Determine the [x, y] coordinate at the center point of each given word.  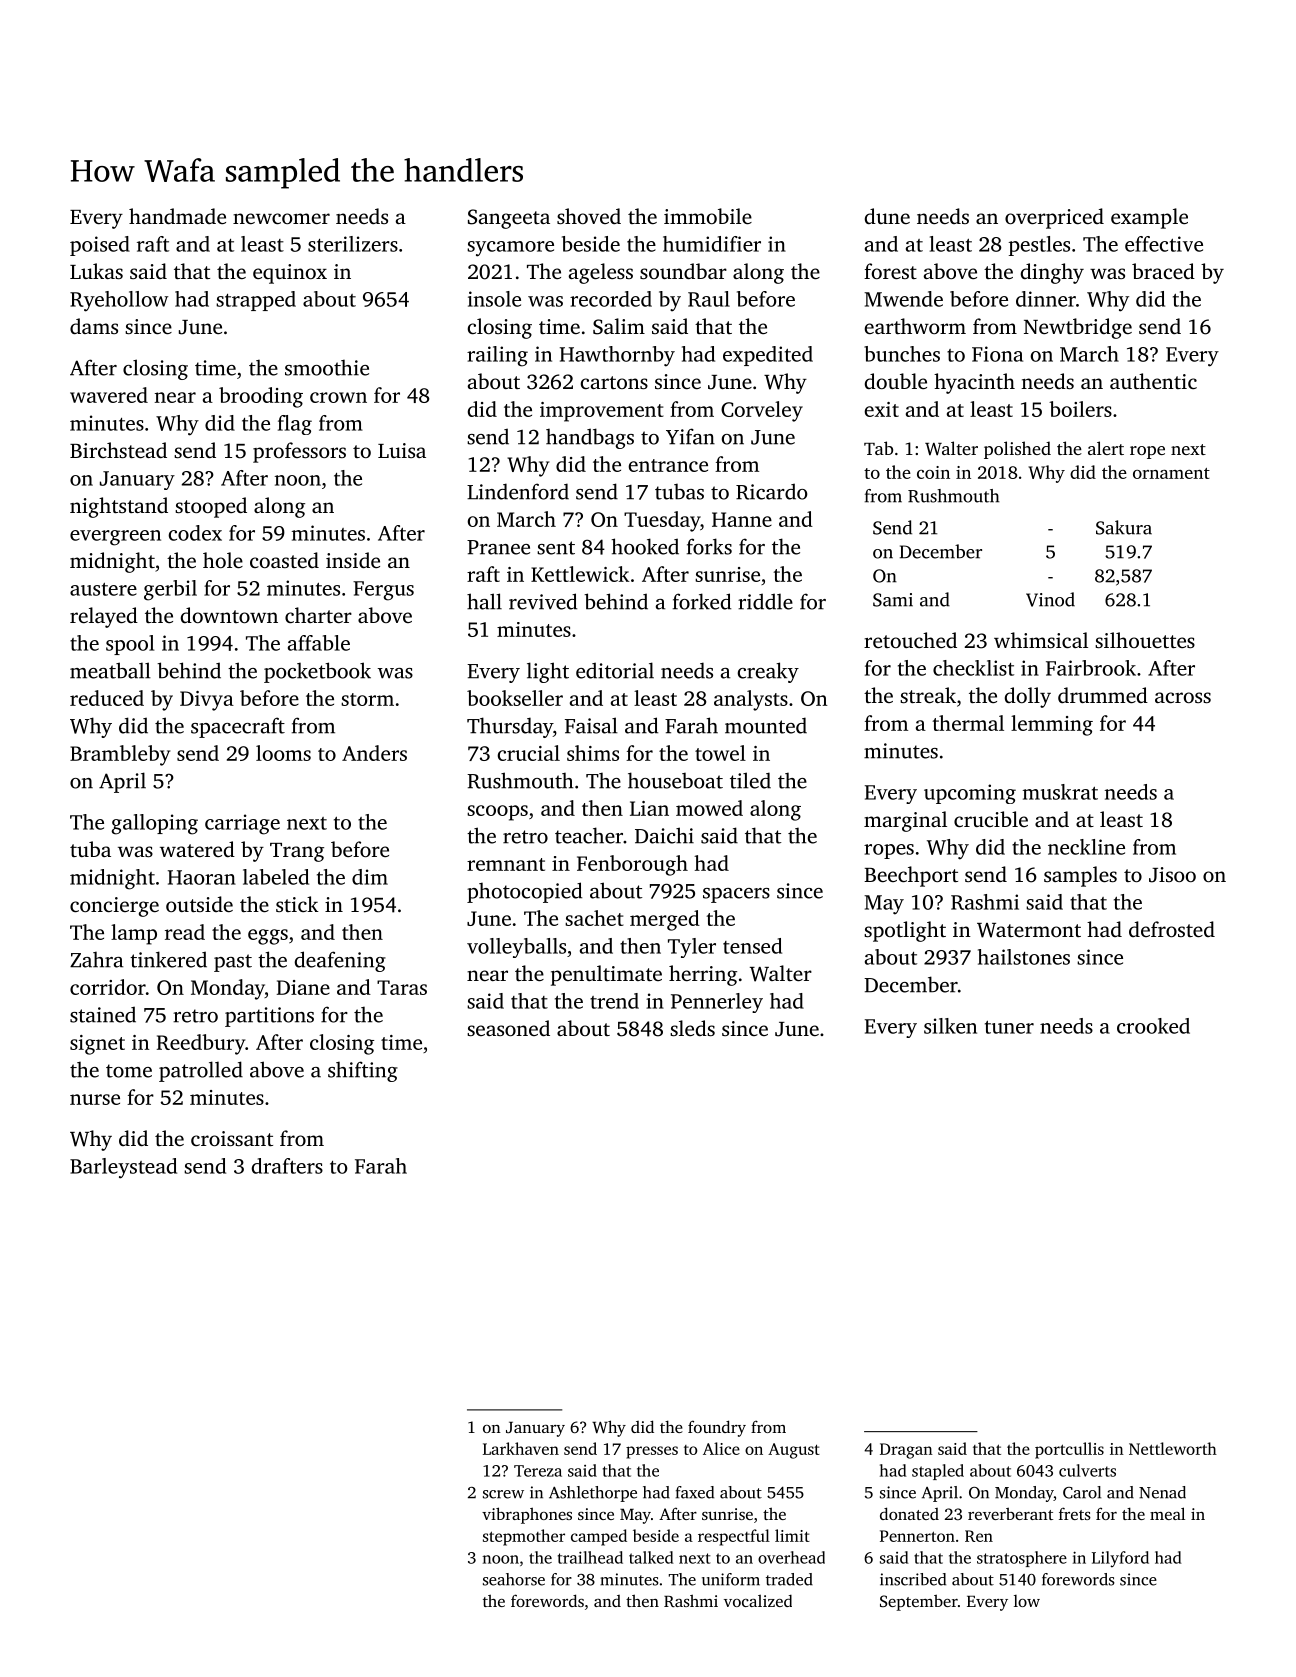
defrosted [1172, 929]
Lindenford [518, 491]
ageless [601, 273]
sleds [692, 1028]
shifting [363, 1071]
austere [103, 589]
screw [503, 1494]
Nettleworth [1173, 1448]
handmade [177, 216]
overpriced [1054, 218]
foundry [717, 1428]
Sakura [1124, 527]
